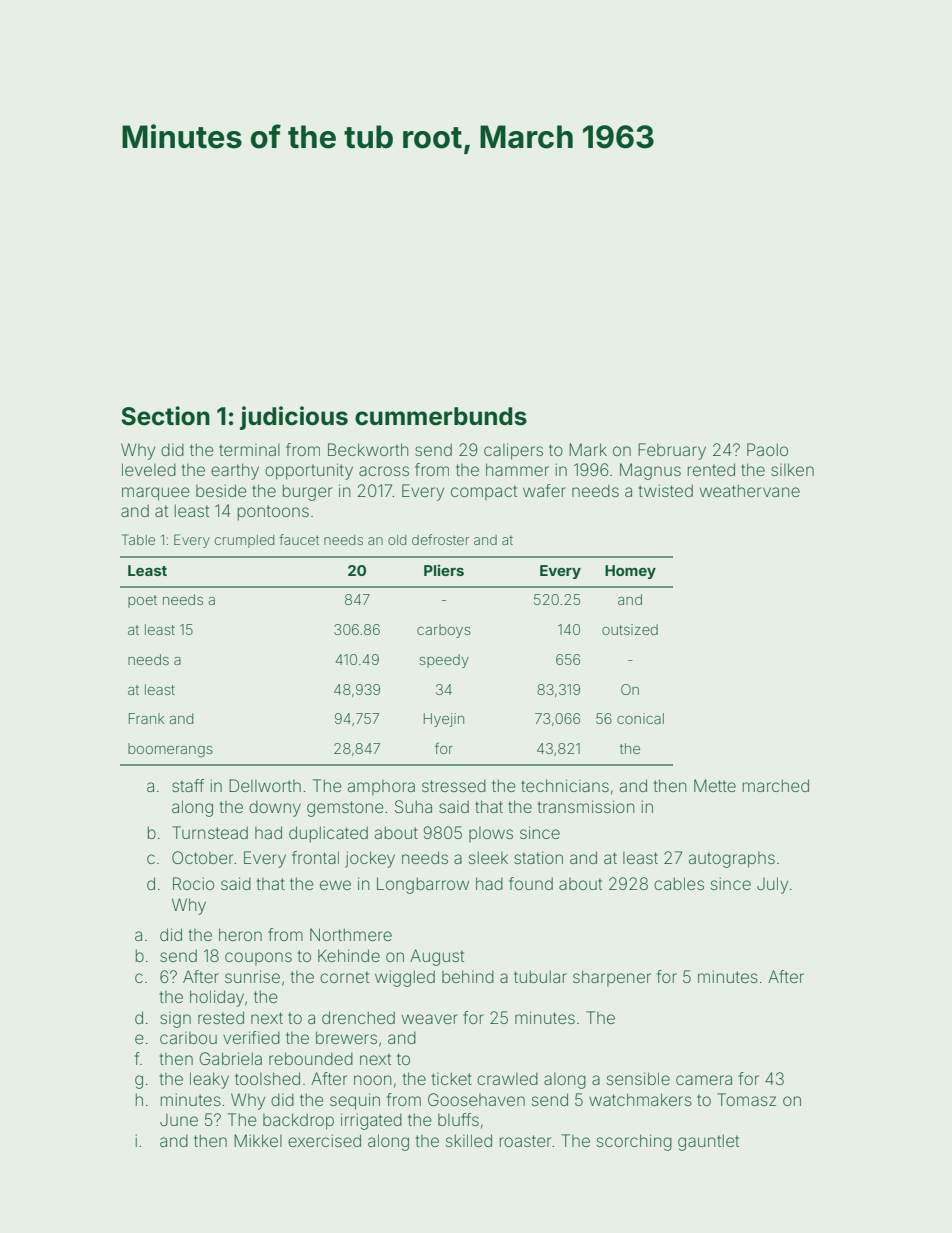 Image resolution: width=952 pixels, height=1233 pixels. I want to click on Mark, so click(588, 449).
